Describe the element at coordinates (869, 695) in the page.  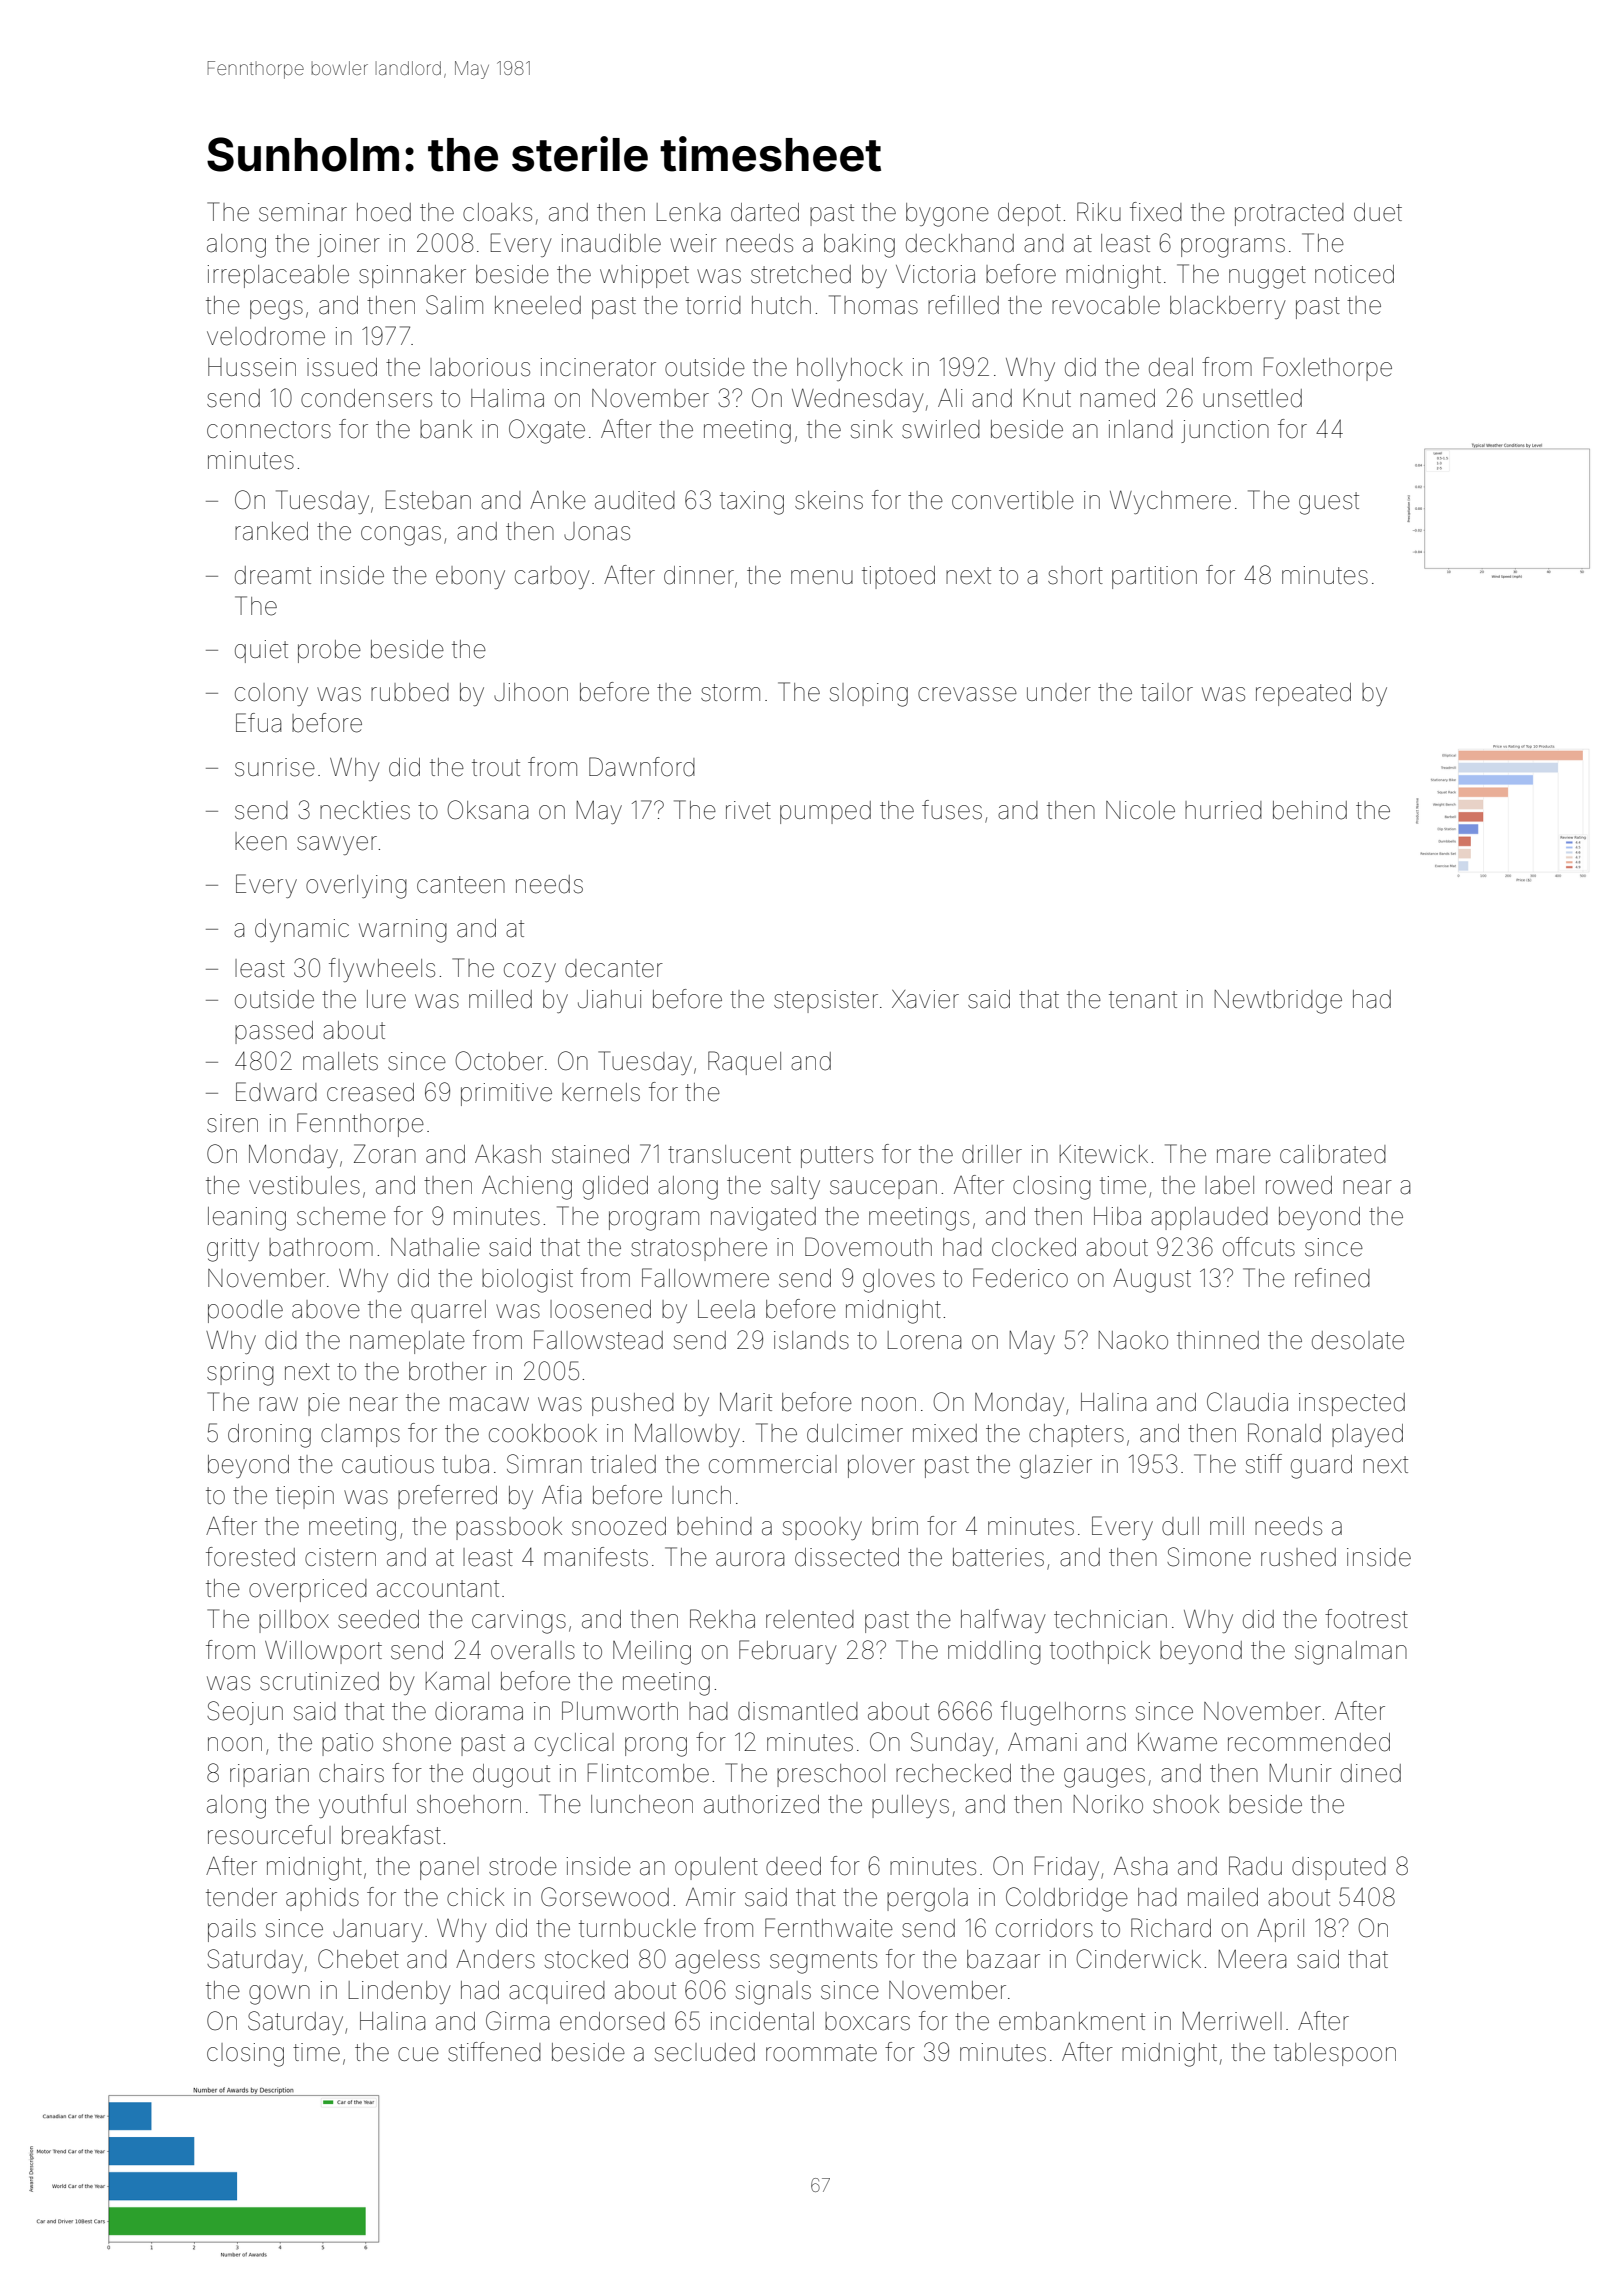
I see `sloping` at that location.
